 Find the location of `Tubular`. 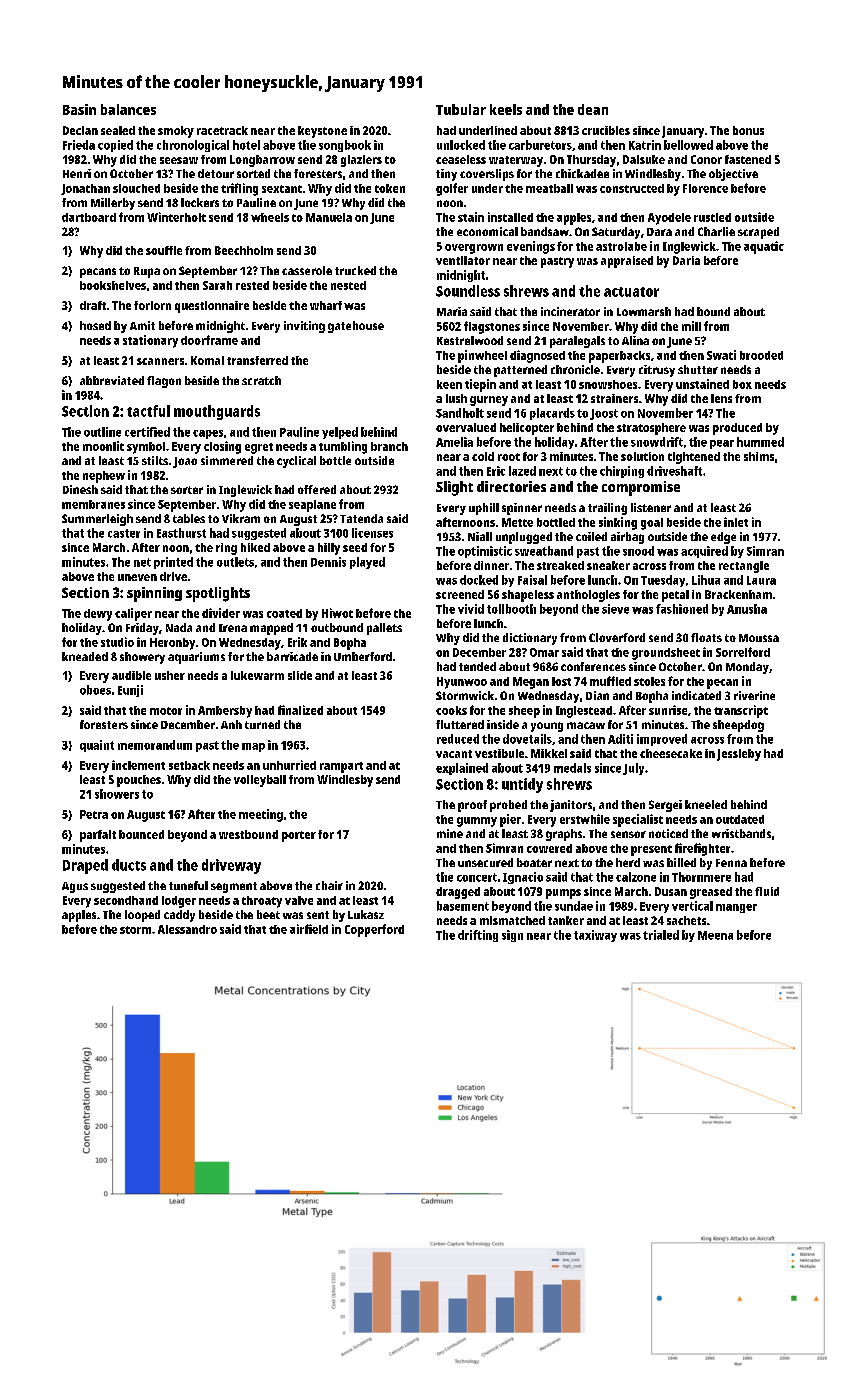

Tubular is located at coordinates (461, 109).
